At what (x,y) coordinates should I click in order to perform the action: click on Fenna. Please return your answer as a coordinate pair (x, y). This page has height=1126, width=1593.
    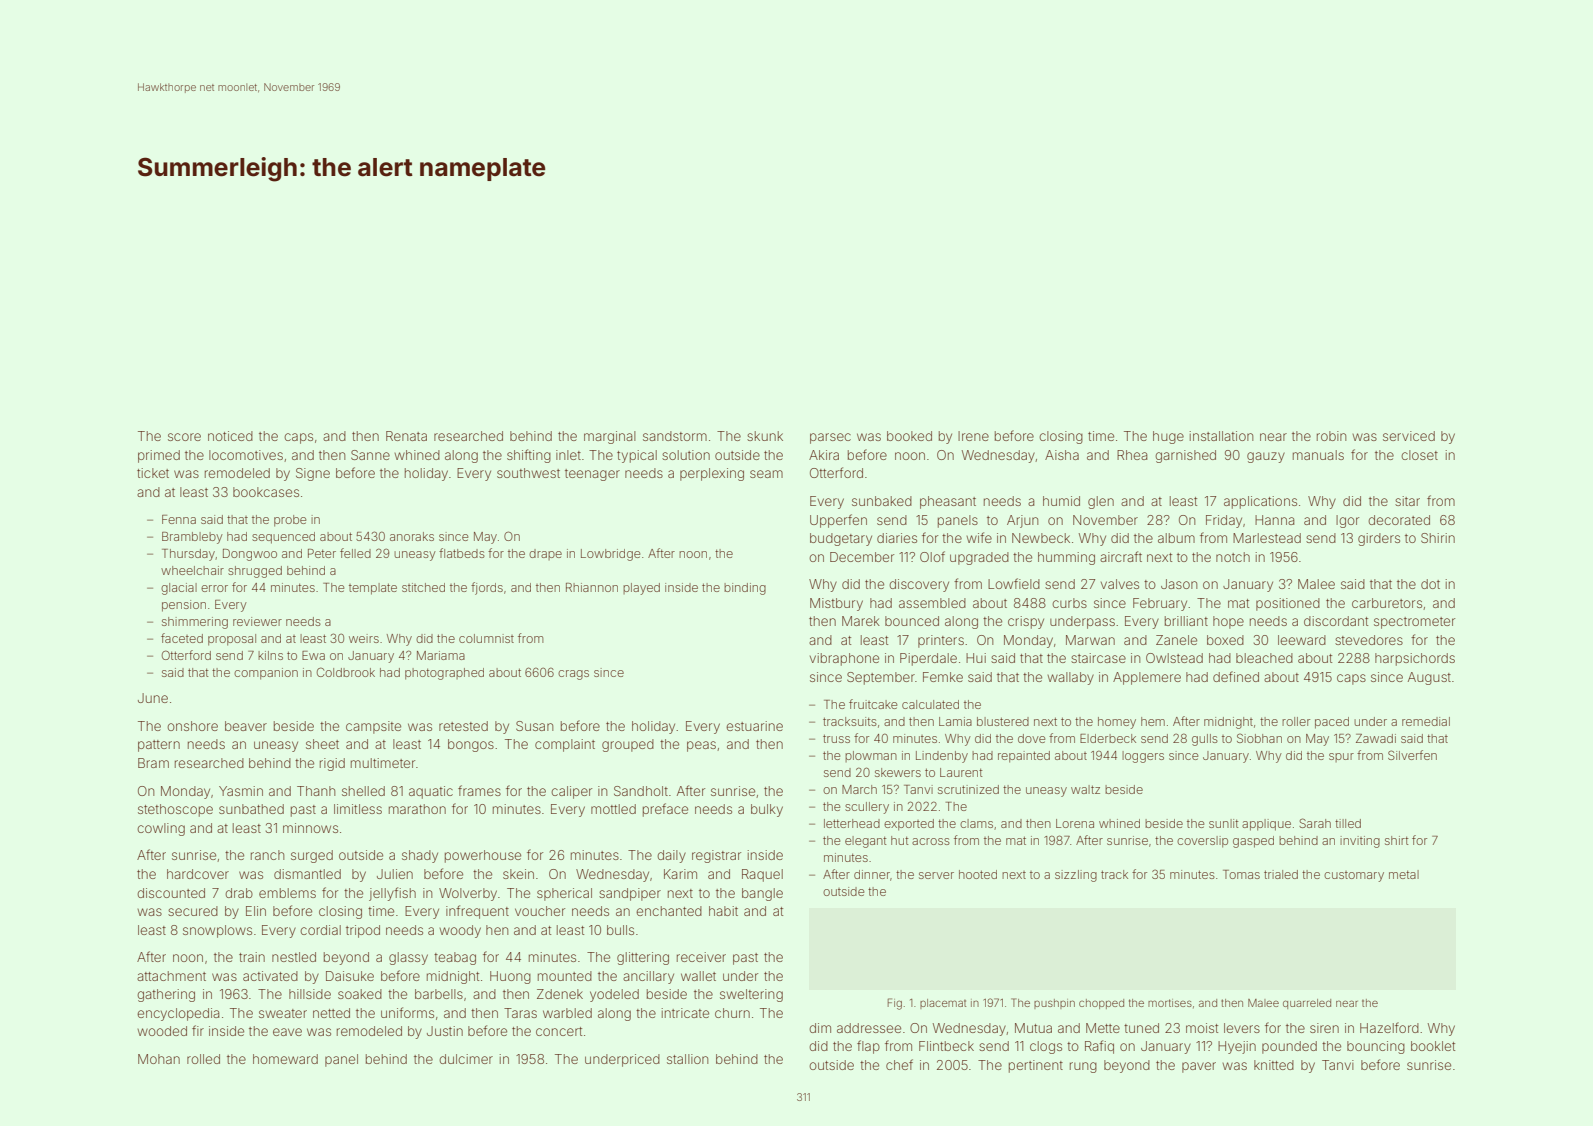
    Looking at the image, I should click on (179, 519).
